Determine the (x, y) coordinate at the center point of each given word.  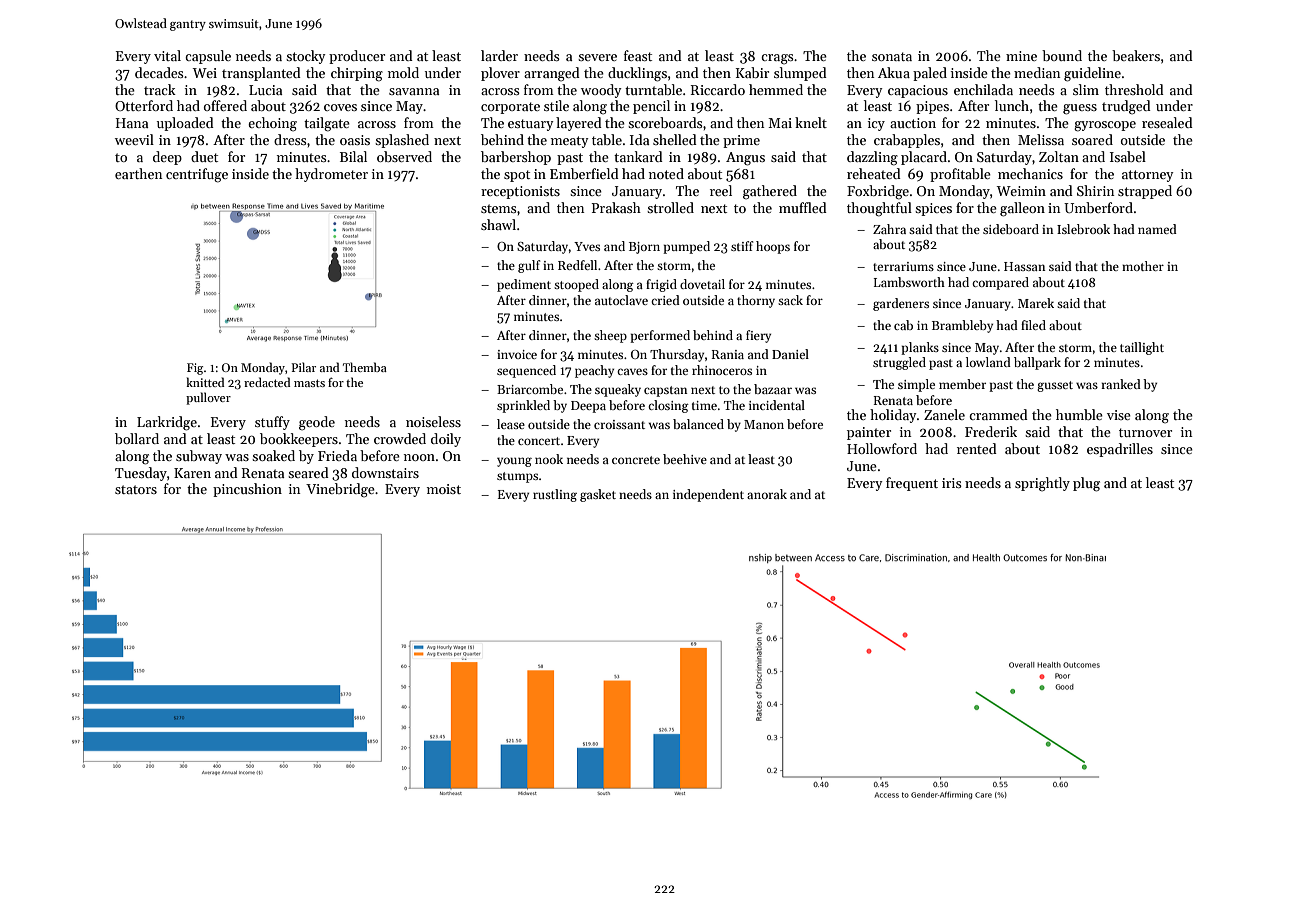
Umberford (1098, 207)
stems (499, 208)
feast (638, 55)
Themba (365, 367)
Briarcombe (530, 389)
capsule (208, 57)
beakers (1136, 55)
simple (916, 385)
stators (136, 489)
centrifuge (197, 175)
